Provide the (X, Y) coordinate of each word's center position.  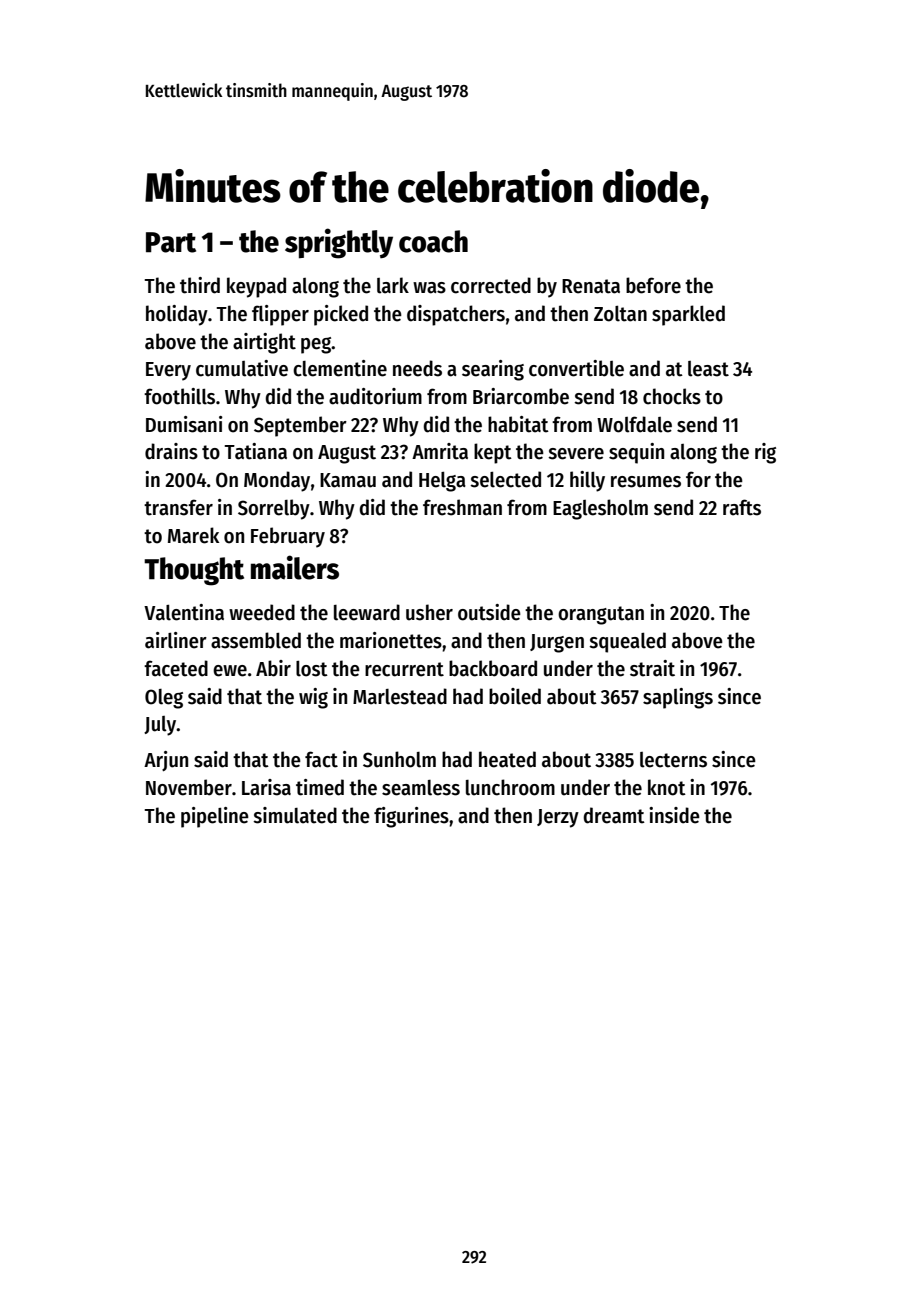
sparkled (688, 315)
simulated (295, 815)
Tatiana (256, 451)
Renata (591, 286)
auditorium (375, 396)
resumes (646, 482)
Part (171, 242)
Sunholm (399, 759)
